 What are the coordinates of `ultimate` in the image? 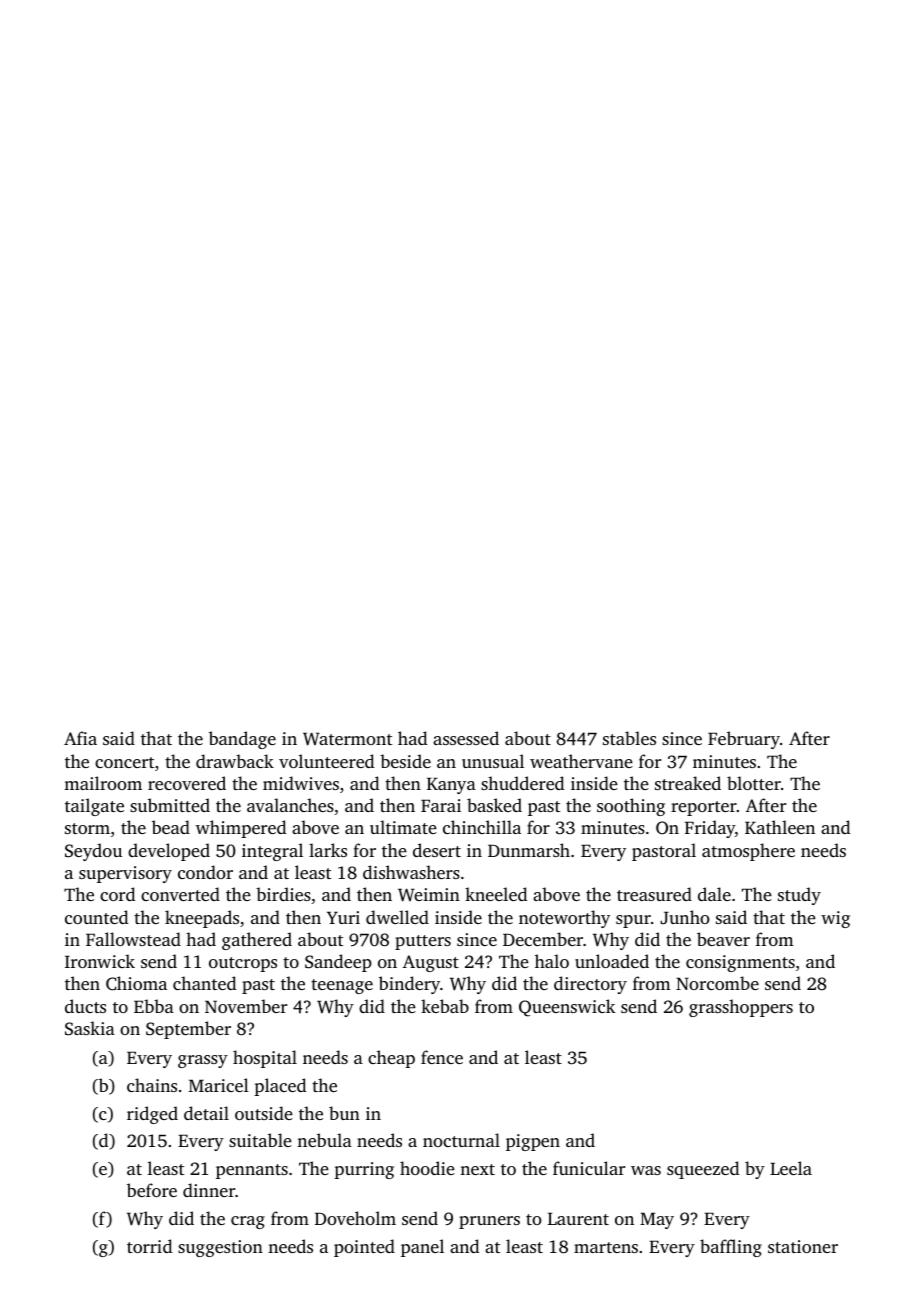 It's located at (403, 827).
